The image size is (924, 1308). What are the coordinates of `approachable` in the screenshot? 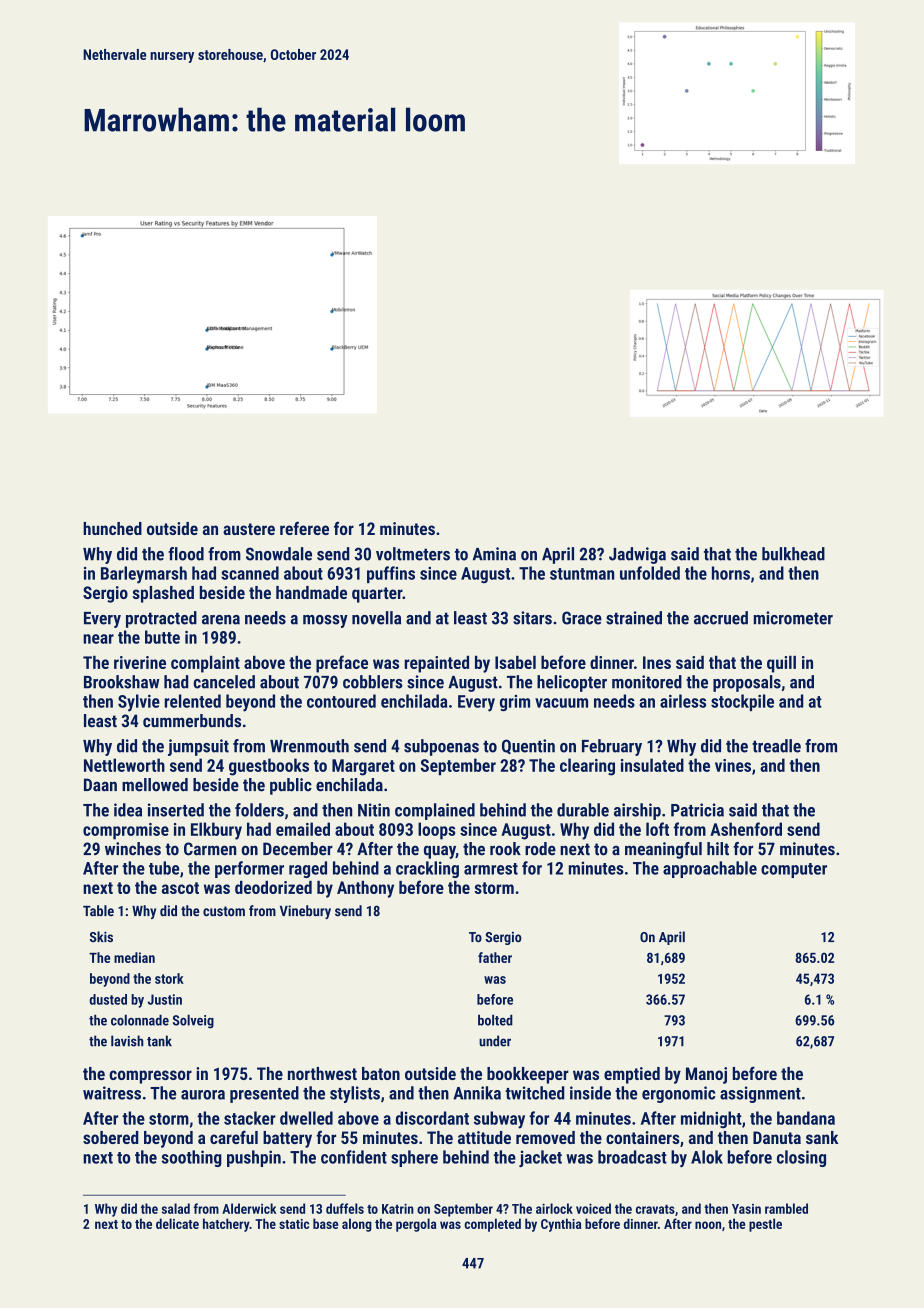 It's located at (710, 869).
